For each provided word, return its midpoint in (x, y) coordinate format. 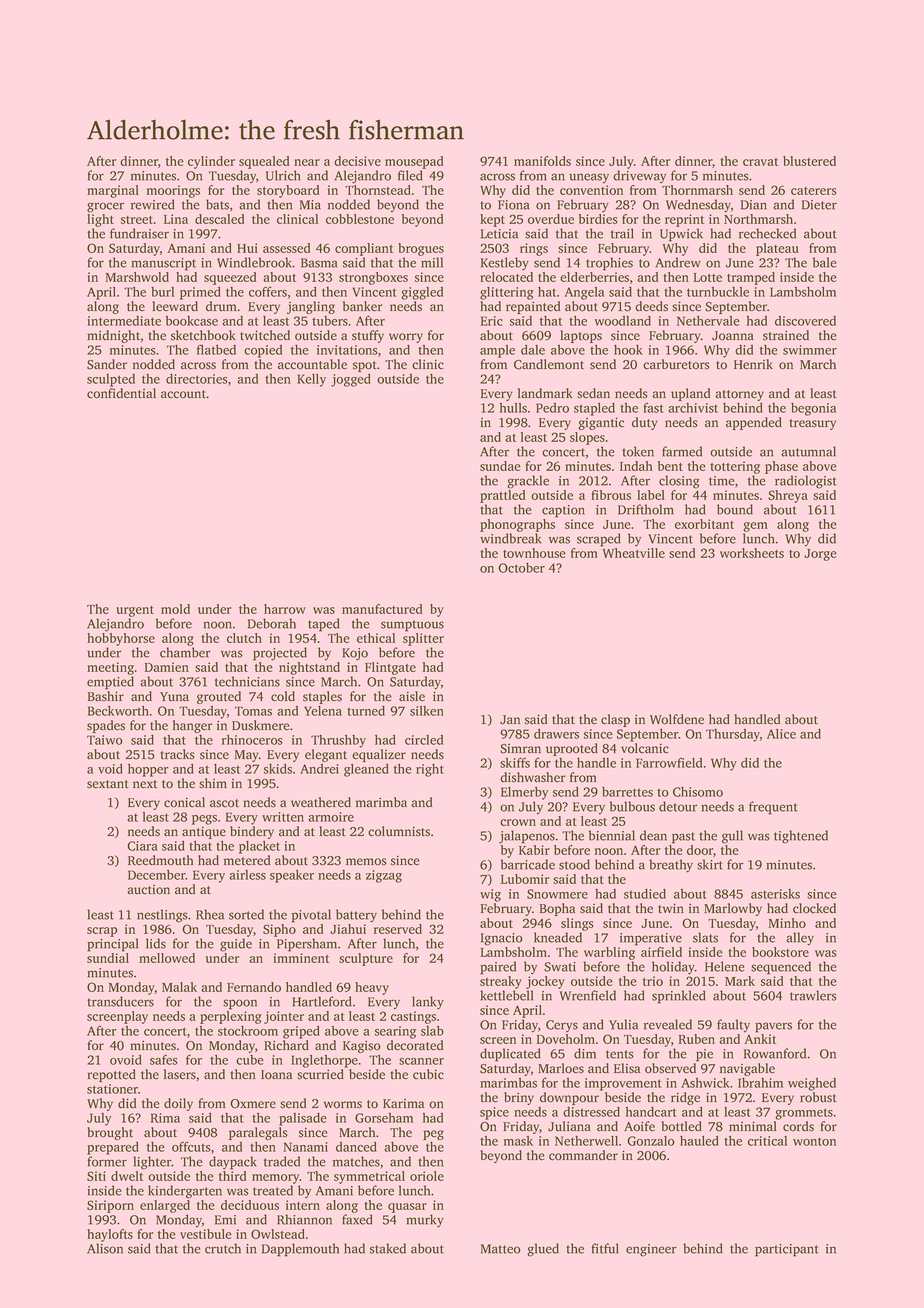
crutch (223, 1248)
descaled (219, 219)
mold (175, 609)
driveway (639, 176)
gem (756, 527)
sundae (500, 466)
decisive (357, 161)
